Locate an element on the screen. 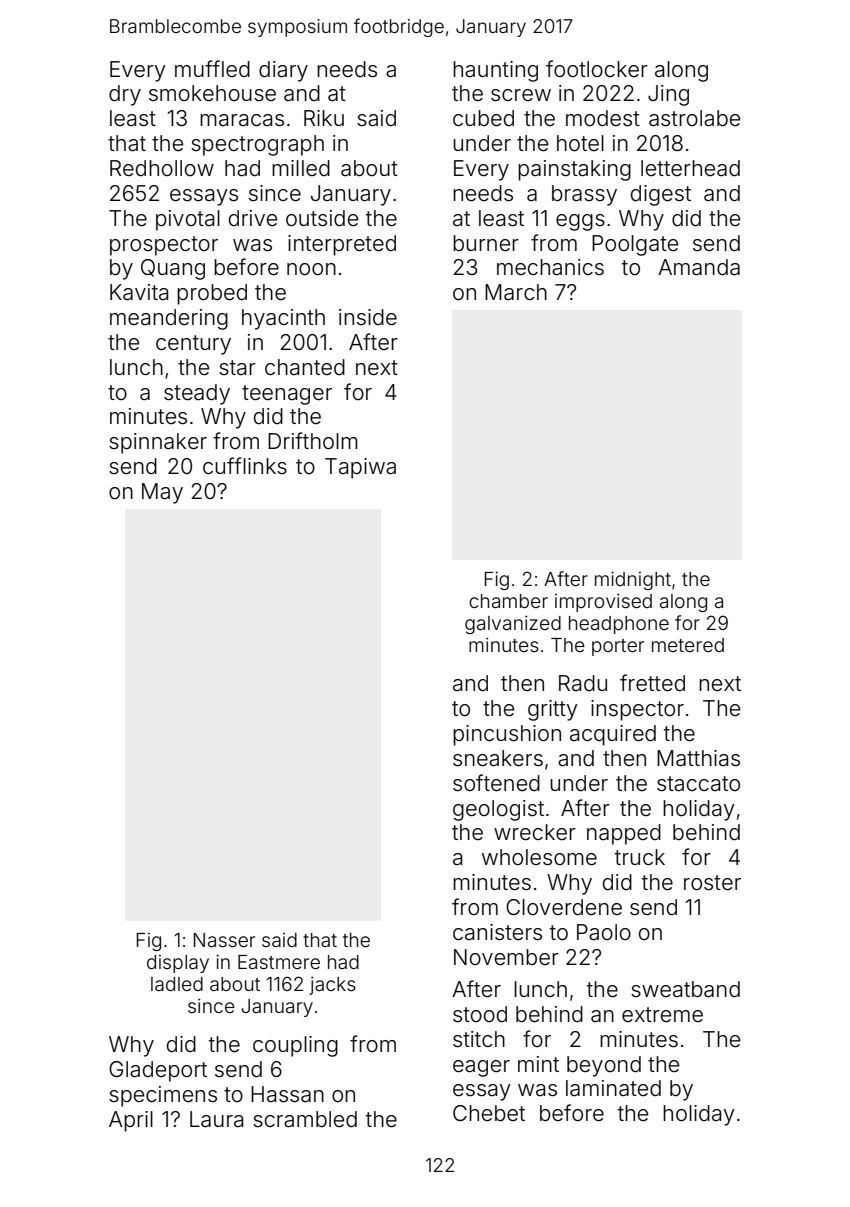 This screenshot has width=850, height=1207. Gladeport is located at coordinates (158, 1071).
